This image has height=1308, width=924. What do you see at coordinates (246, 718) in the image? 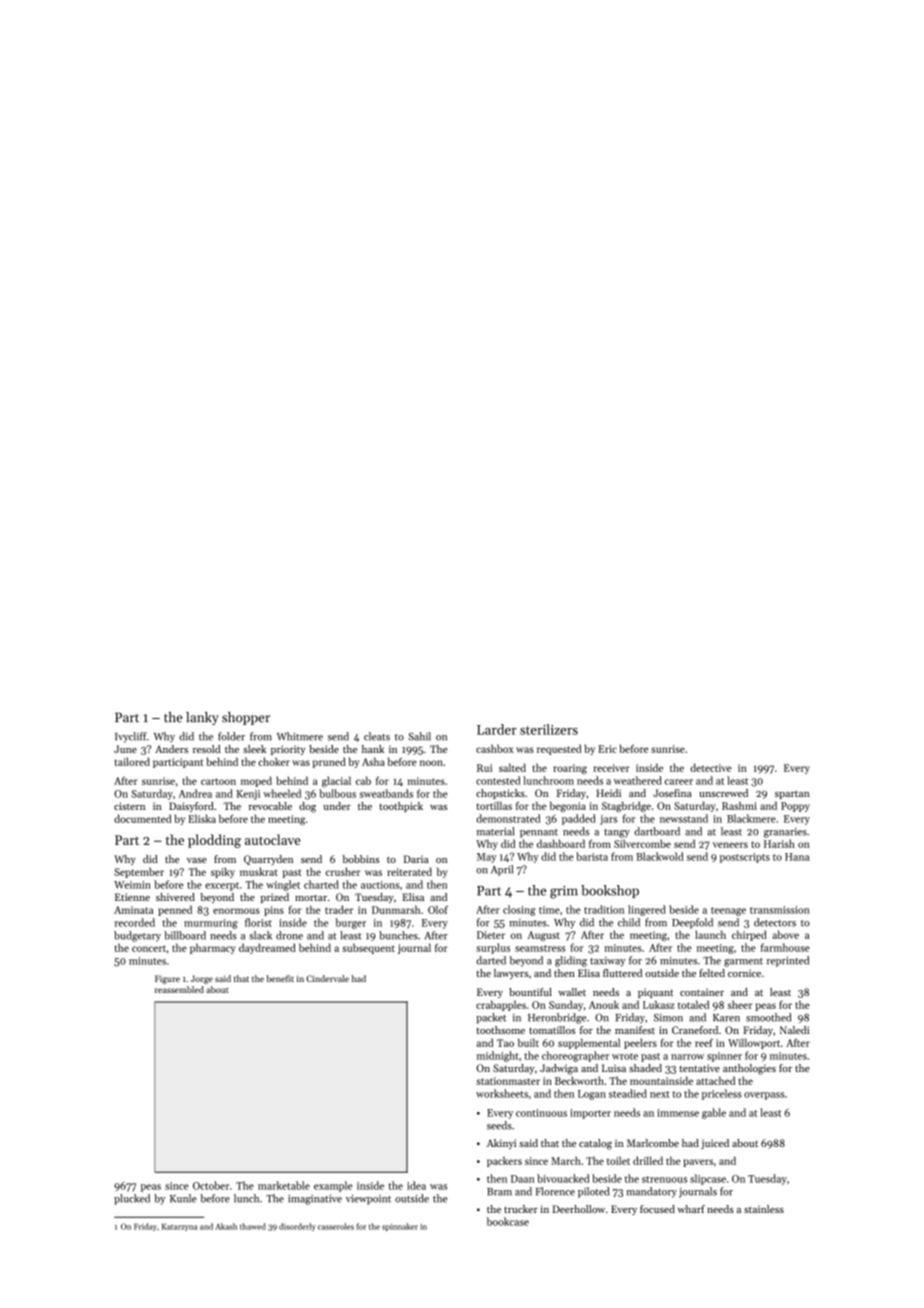
I see `shopper` at bounding box center [246, 718].
